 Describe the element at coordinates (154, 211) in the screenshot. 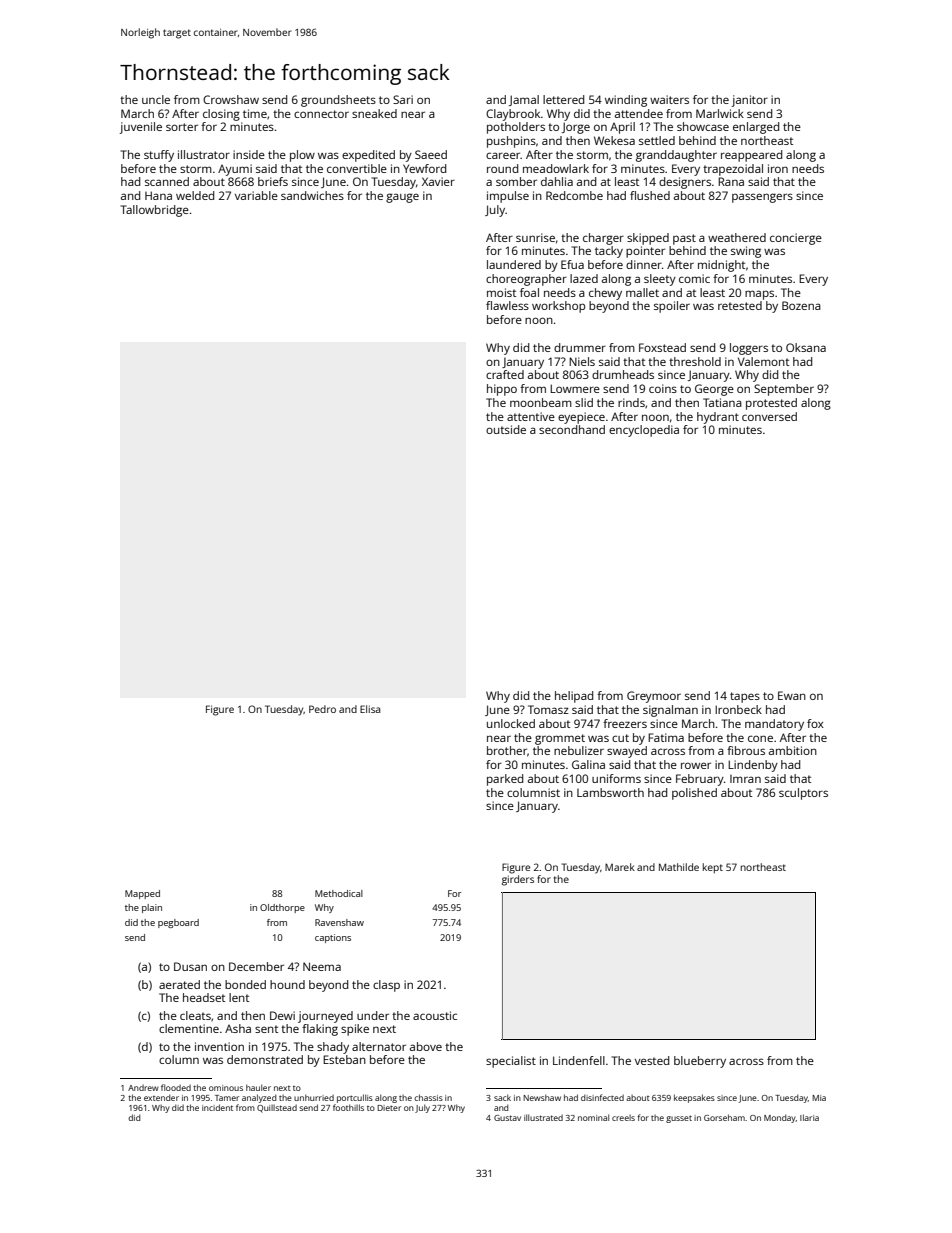

I see `Tallowbridge` at that location.
